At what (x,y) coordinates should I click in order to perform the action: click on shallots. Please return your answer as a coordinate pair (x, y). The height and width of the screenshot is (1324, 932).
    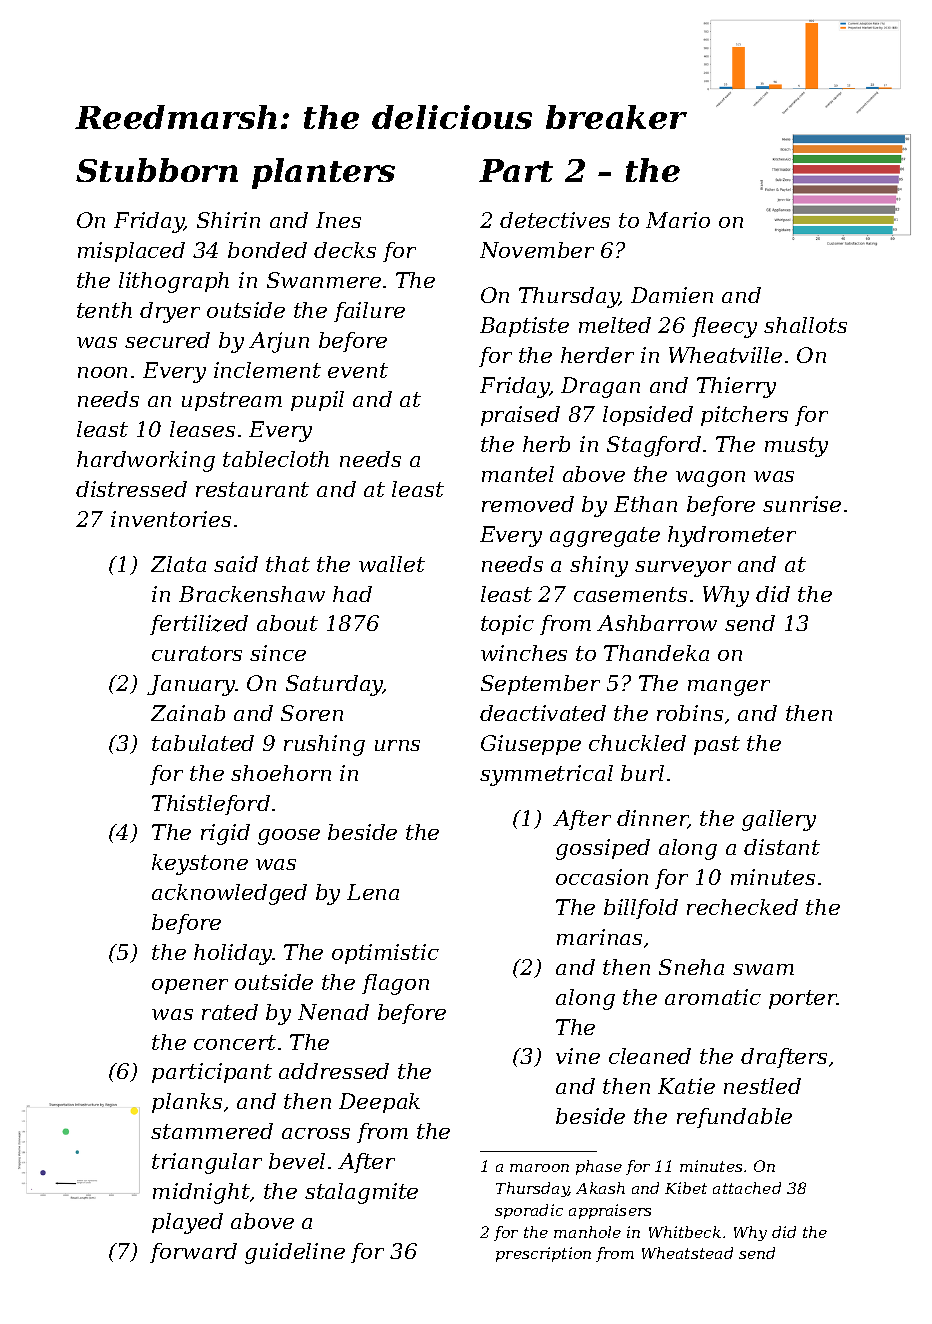
    Looking at the image, I should click on (805, 325).
